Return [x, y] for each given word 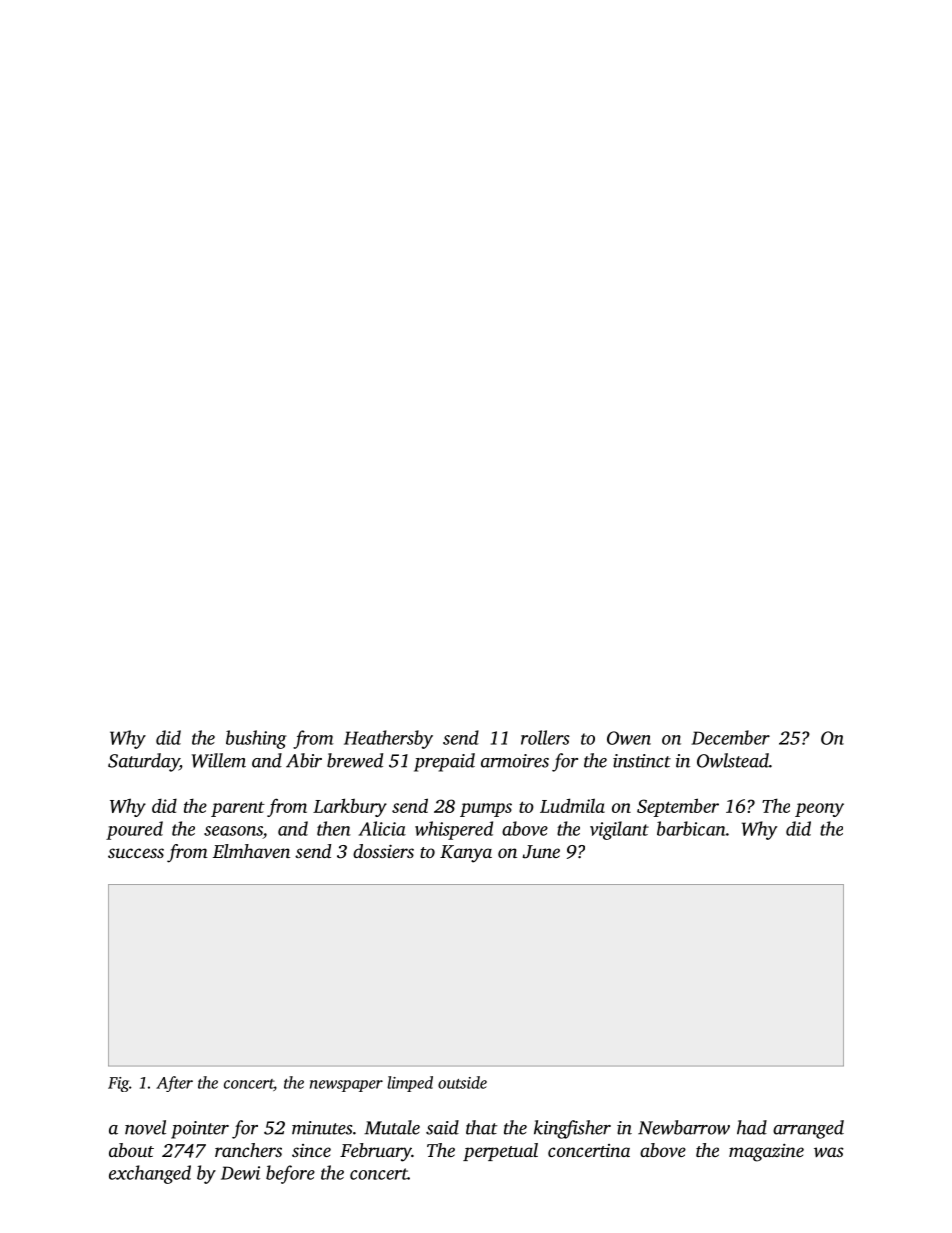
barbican [691, 828]
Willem [219, 760]
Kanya [466, 854]
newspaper [346, 1086]
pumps [486, 810]
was [829, 1152]
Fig [118, 1084]
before [290, 1174]
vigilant [619, 830]
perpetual [500, 1152]
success [136, 853]
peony [819, 810]
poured [134, 830]
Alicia [382, 828]
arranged [808, 1129]
